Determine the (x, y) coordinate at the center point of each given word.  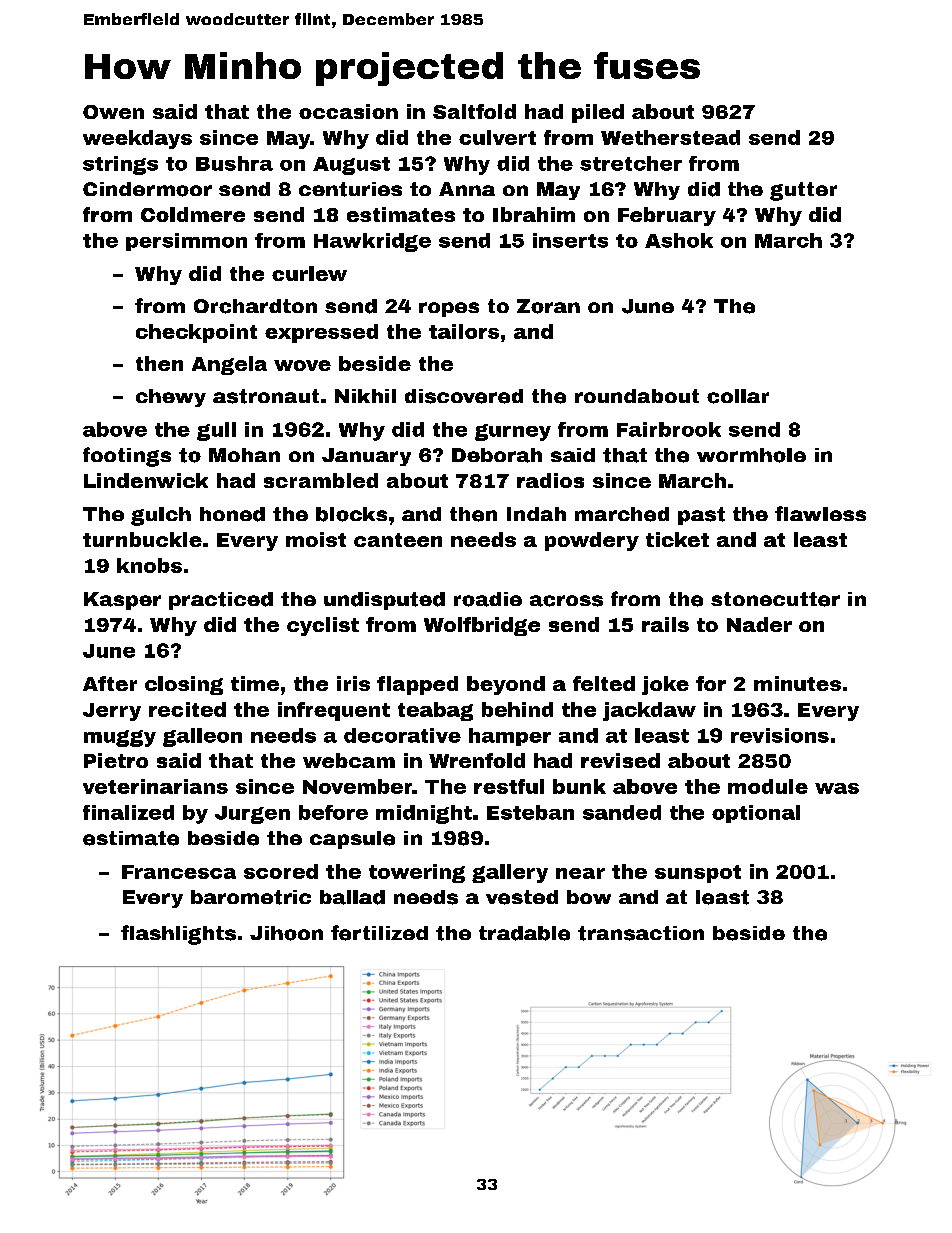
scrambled (321, 480)
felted (604, 683)
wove (302, 365)
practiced (221, 601)
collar (738, 396)
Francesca (179, 872)
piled (598, 113)
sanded (622, 812)
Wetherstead (670, 137)
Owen (113, 112)
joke (665, 685)
